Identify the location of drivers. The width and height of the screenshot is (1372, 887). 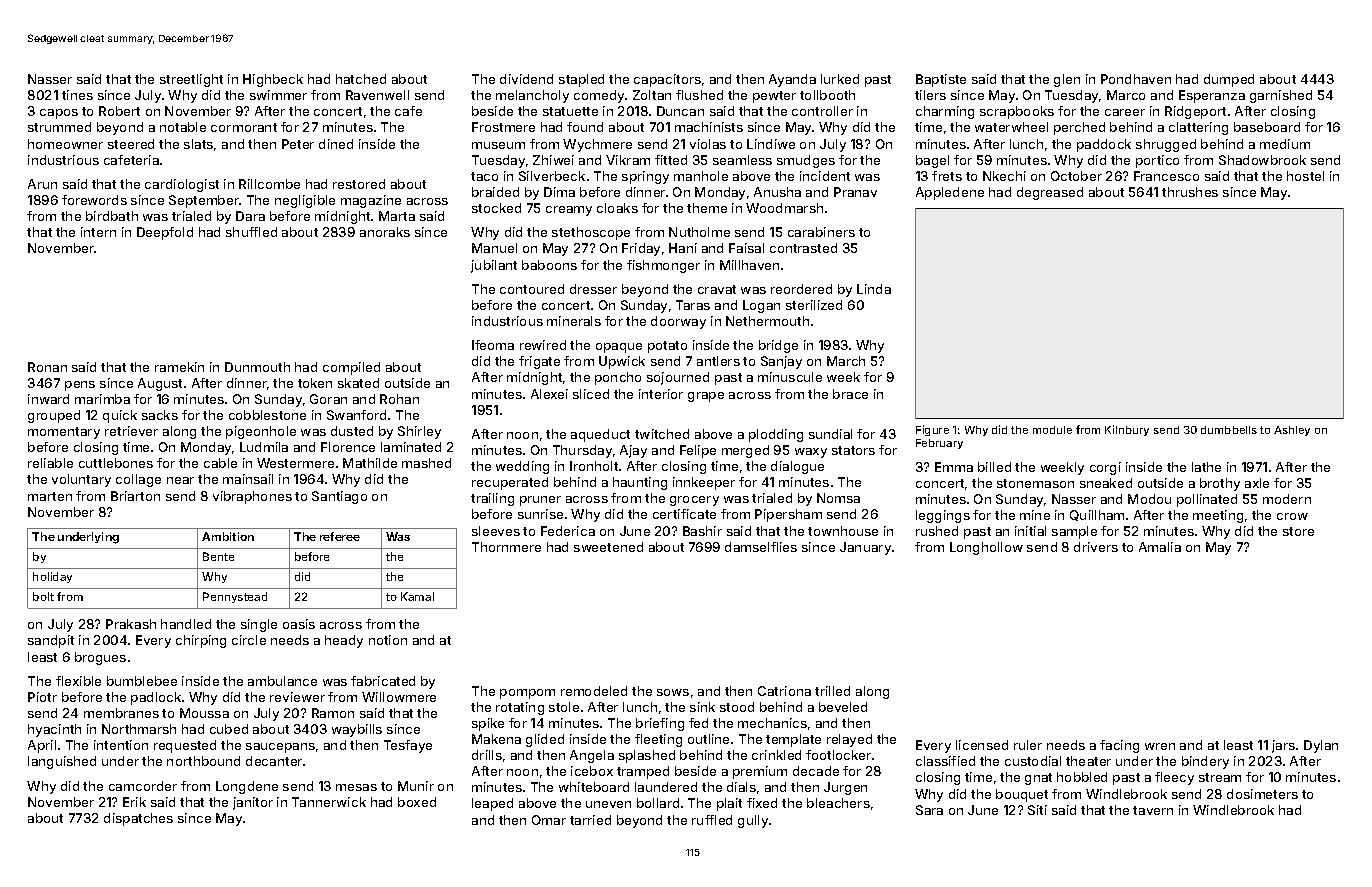
(1096, 547).
